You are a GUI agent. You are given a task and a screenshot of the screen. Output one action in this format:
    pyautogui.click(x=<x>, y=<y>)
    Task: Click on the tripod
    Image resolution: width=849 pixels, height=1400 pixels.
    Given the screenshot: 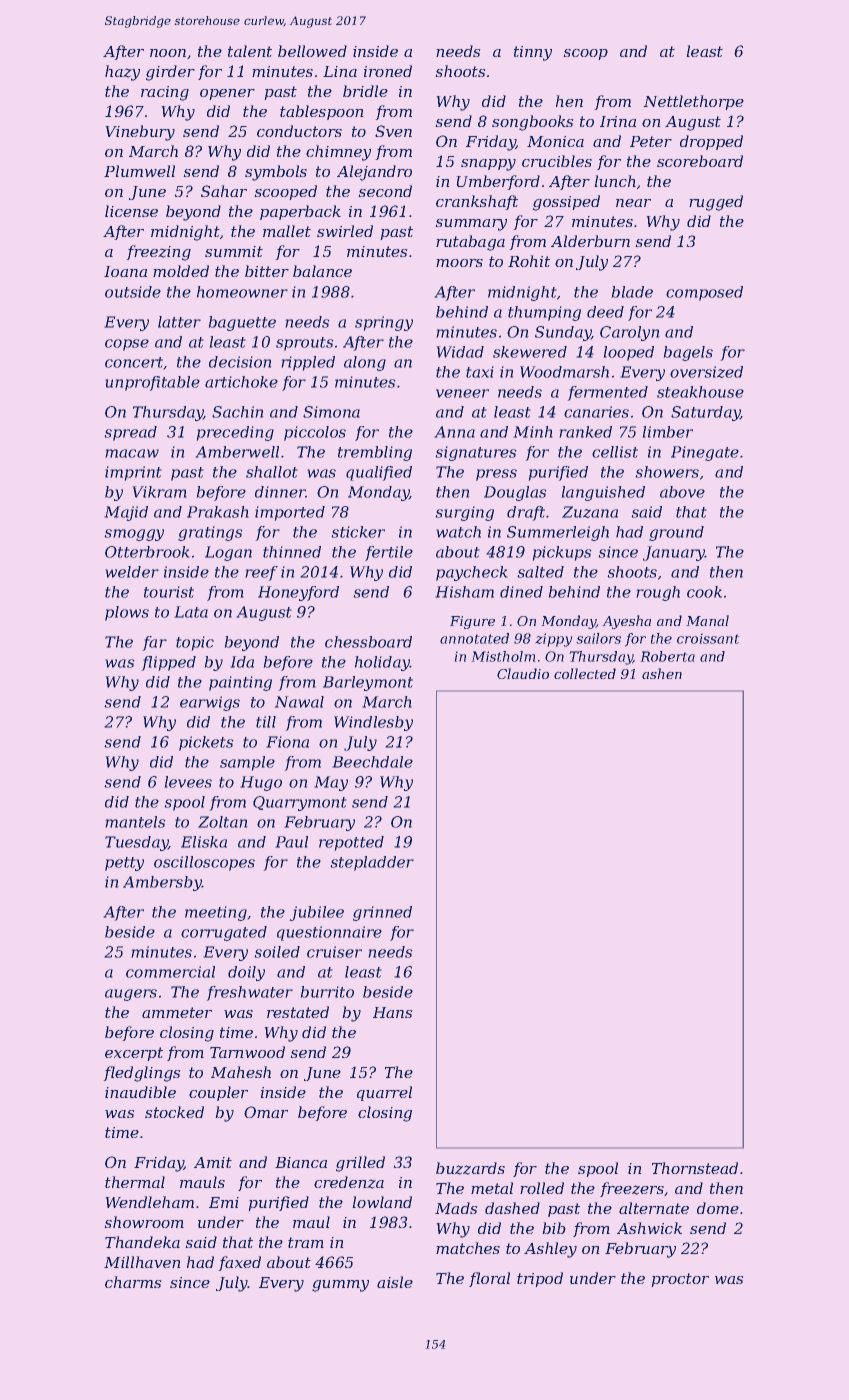 What is the action you would take?
    pyautogui.click(x=540, y=1279)
